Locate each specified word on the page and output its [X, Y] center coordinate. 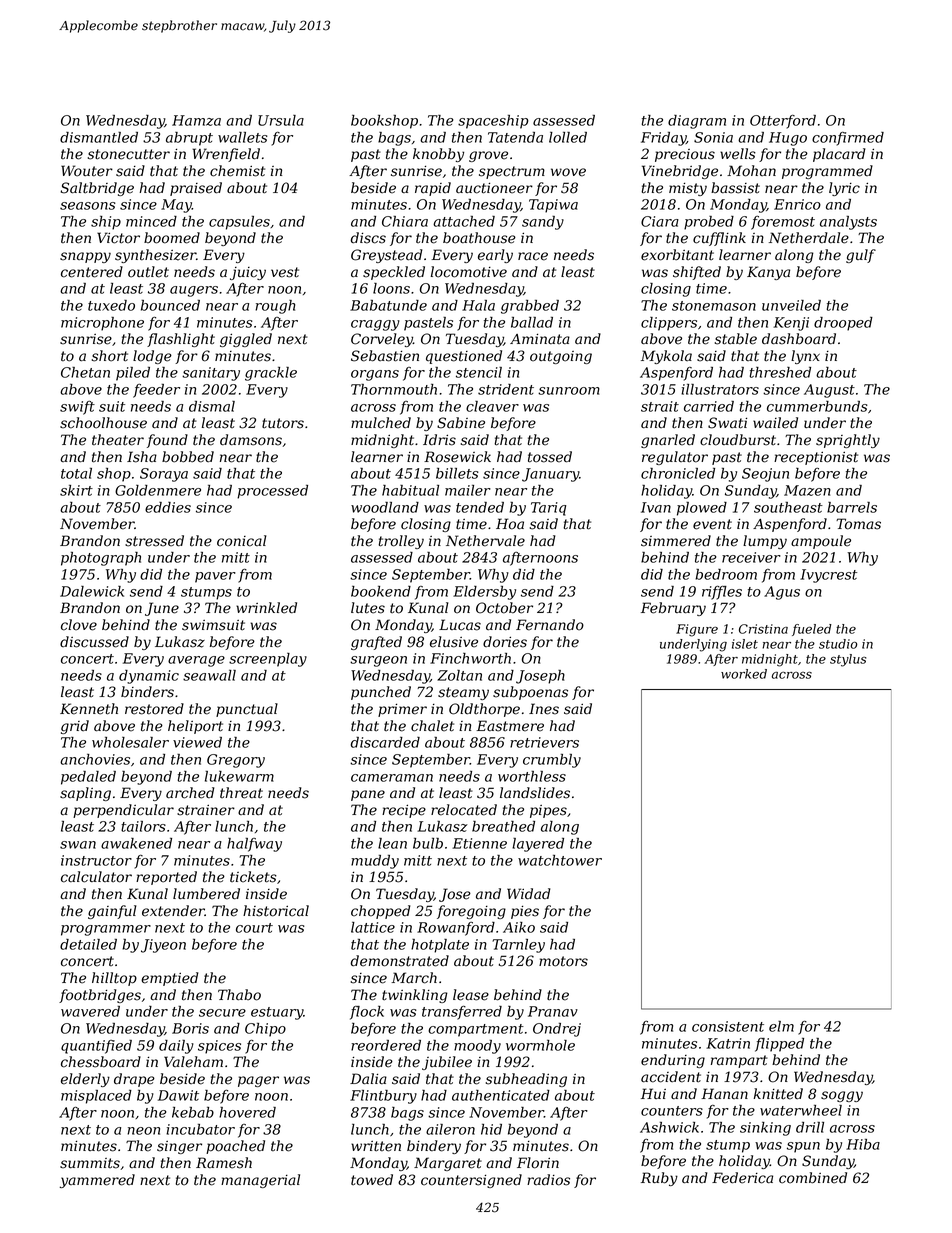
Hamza [196, 120]
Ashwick [669, 1127]
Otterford [783, 122]
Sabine [461, 423]
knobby [438, 155]
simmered [676, 541]
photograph [101, 559]
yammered [97, 1181]
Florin [538, 1163]
